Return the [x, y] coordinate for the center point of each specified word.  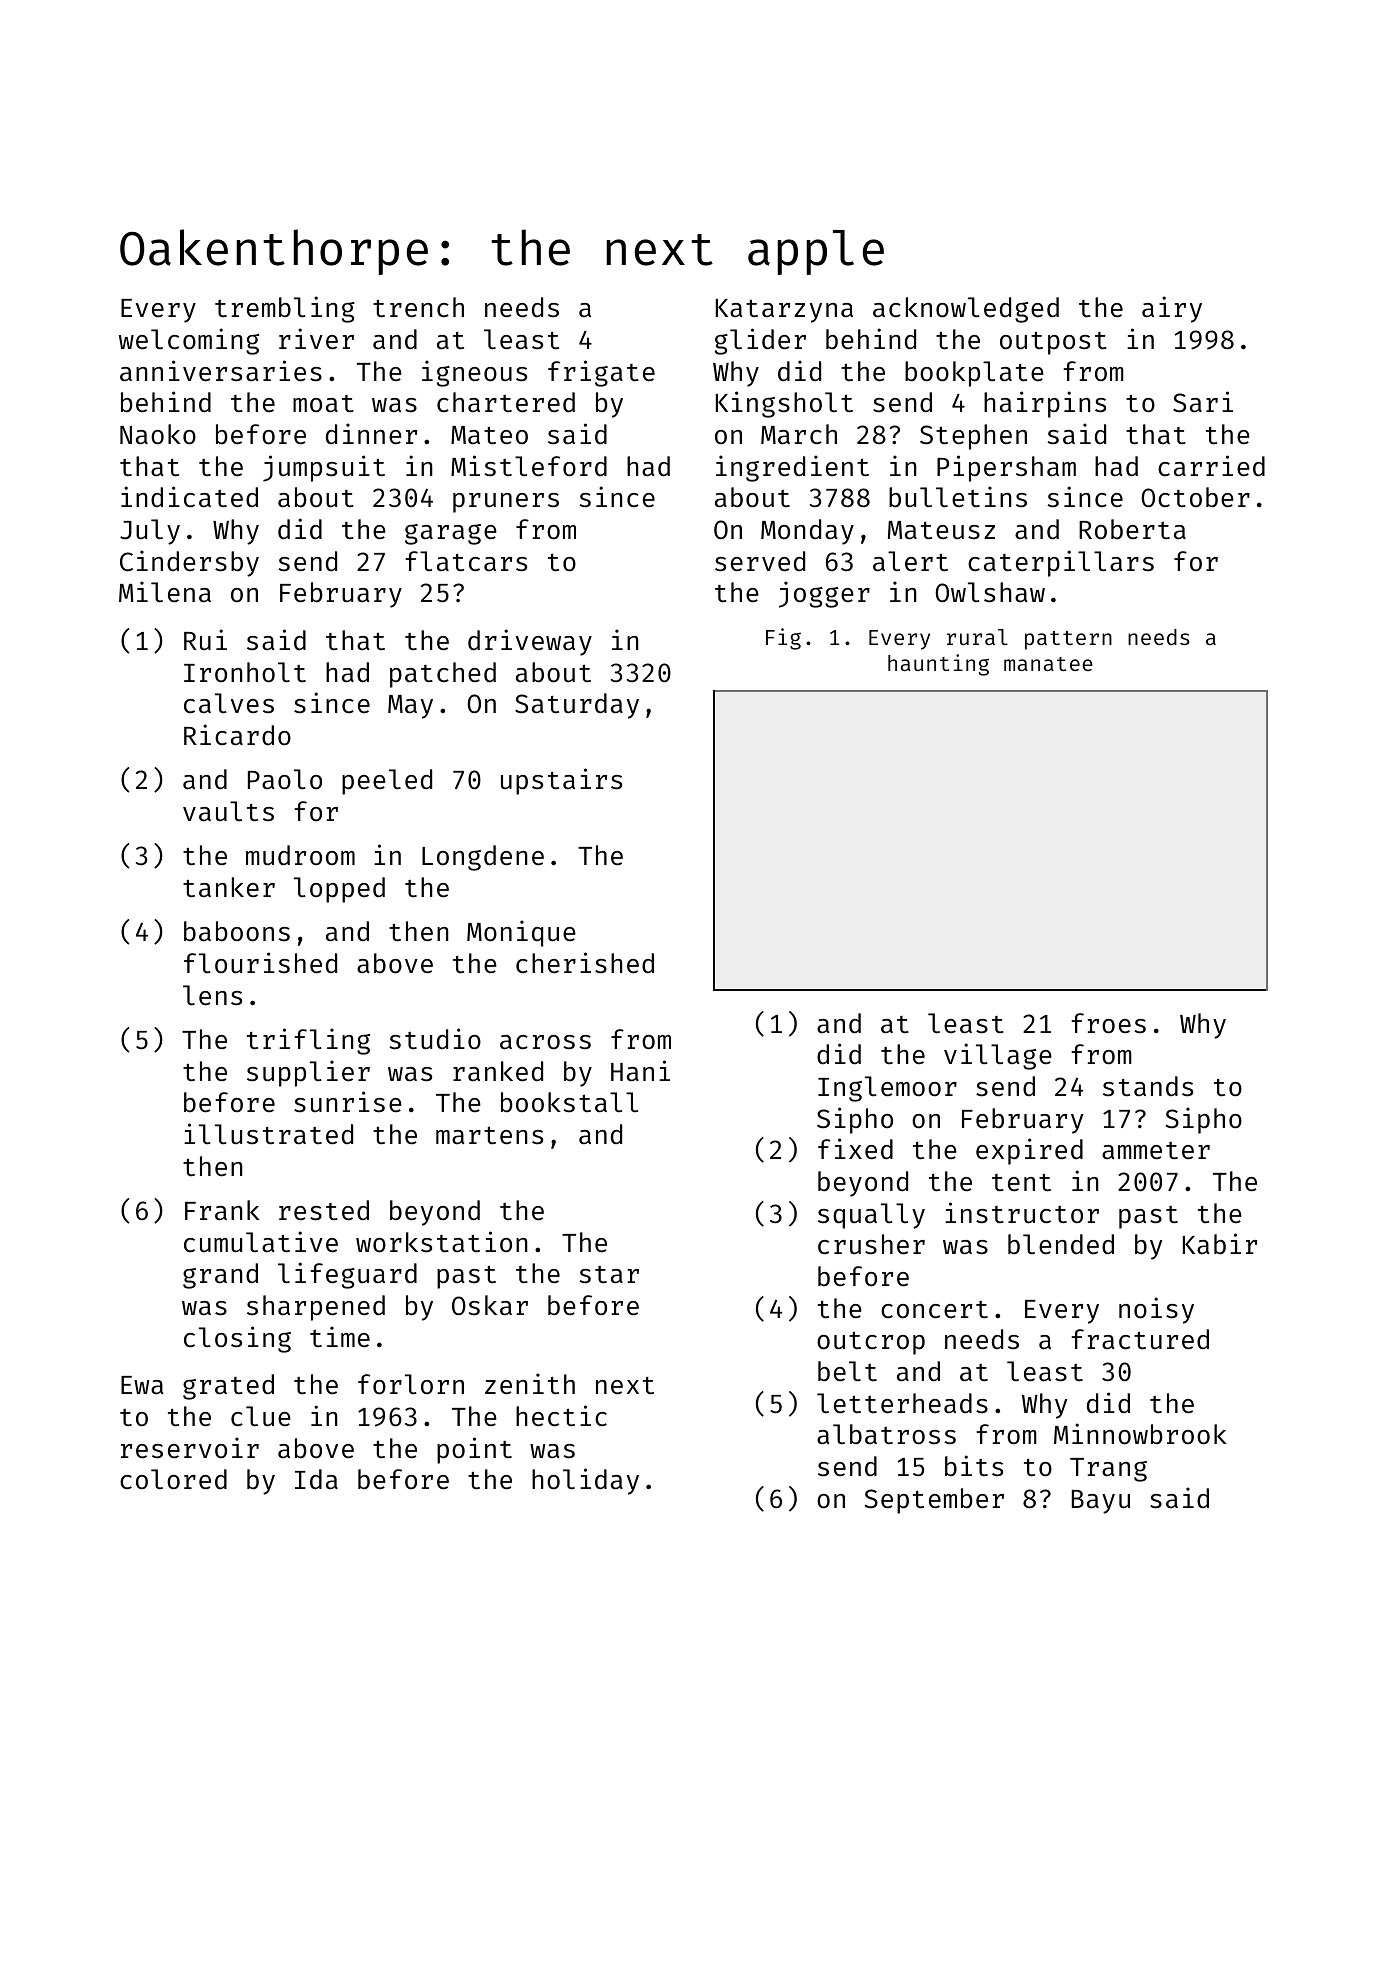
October [1196, 497]
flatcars [466, 561]
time [340, 1337]
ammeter [1156, 1151]
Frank [222, 1210]
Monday [807, 532]
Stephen [973, 437]
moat [323, 404]
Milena [165, 592]
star [609, 1275]
